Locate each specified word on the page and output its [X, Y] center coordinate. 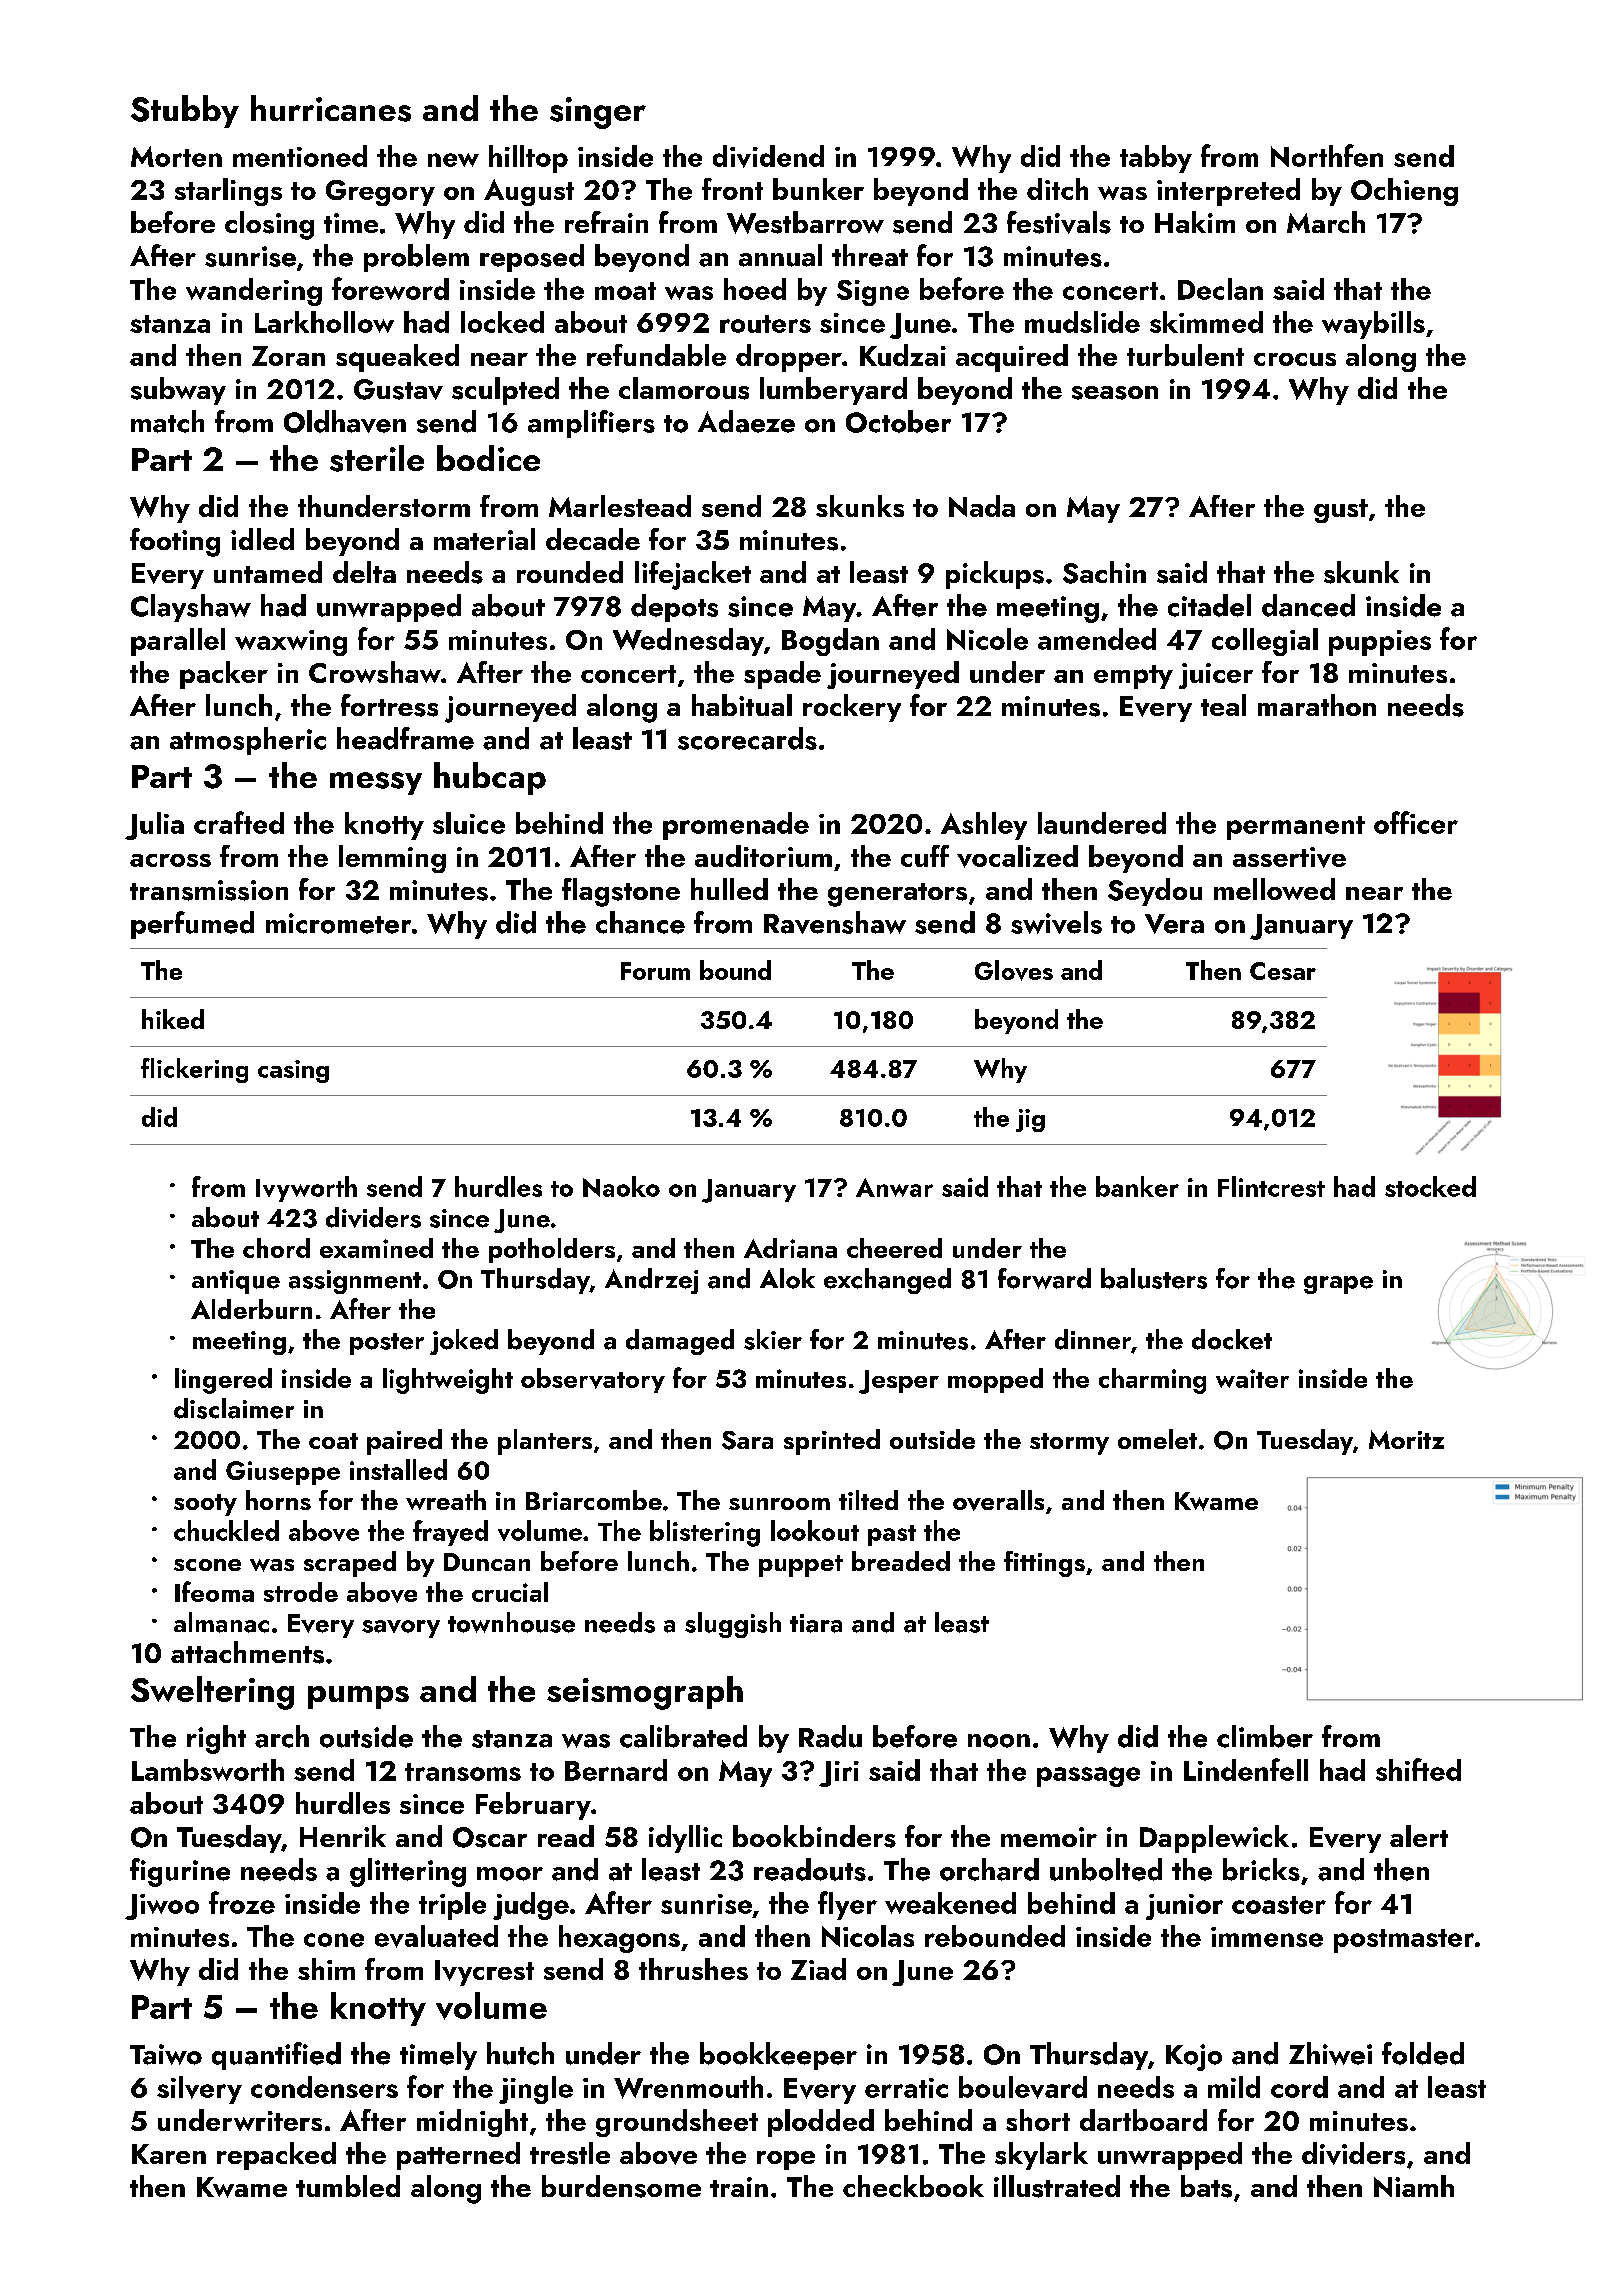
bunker [818, 189]
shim [326, 1969]
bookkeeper [778, 2056]
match [167, 421]
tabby [1156, 159]
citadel [1209, 605]
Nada [982, 506]
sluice [469, 823]
